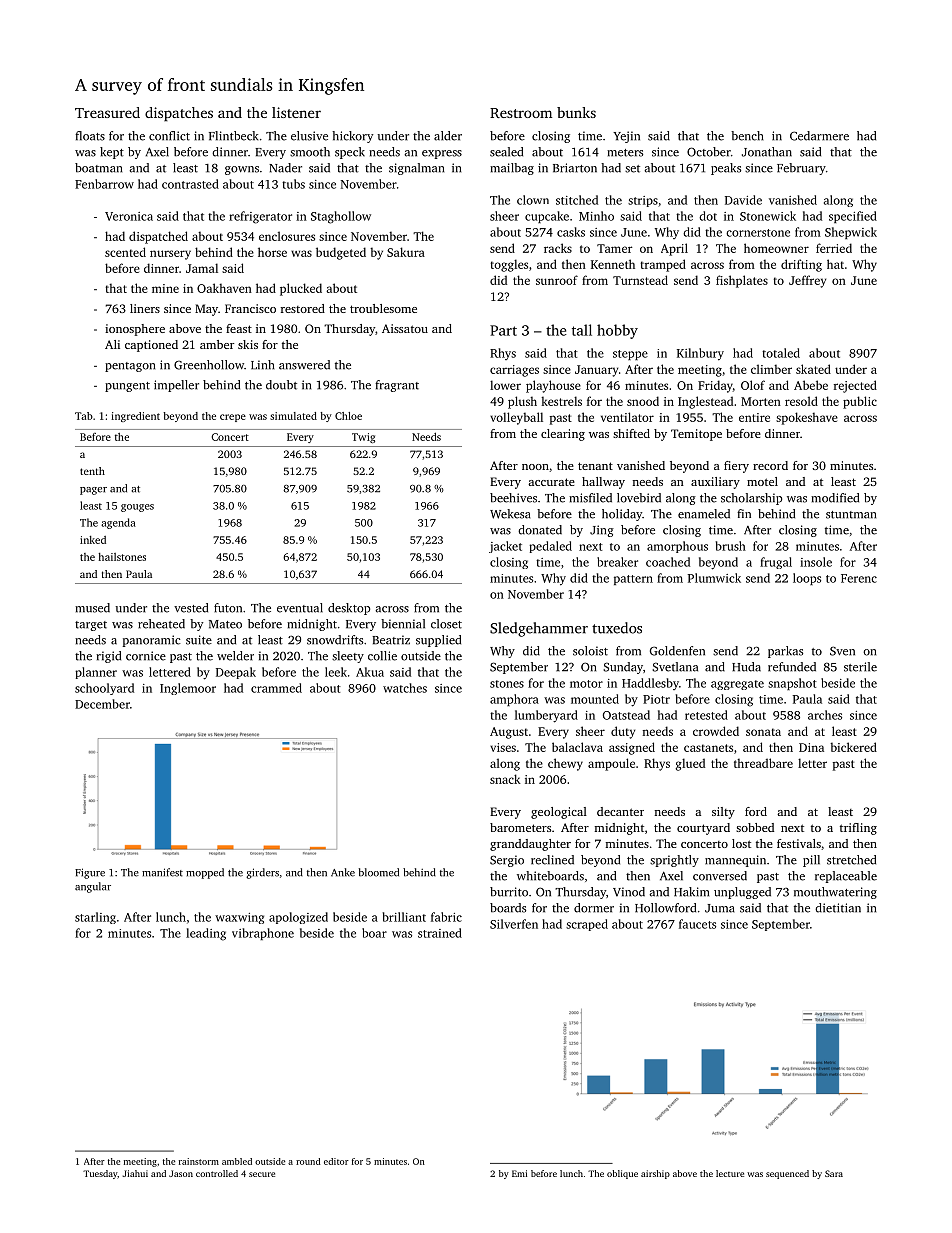 The width and height of the image is (952, 1233). I want to click on Restroom, so click(521, 113).
